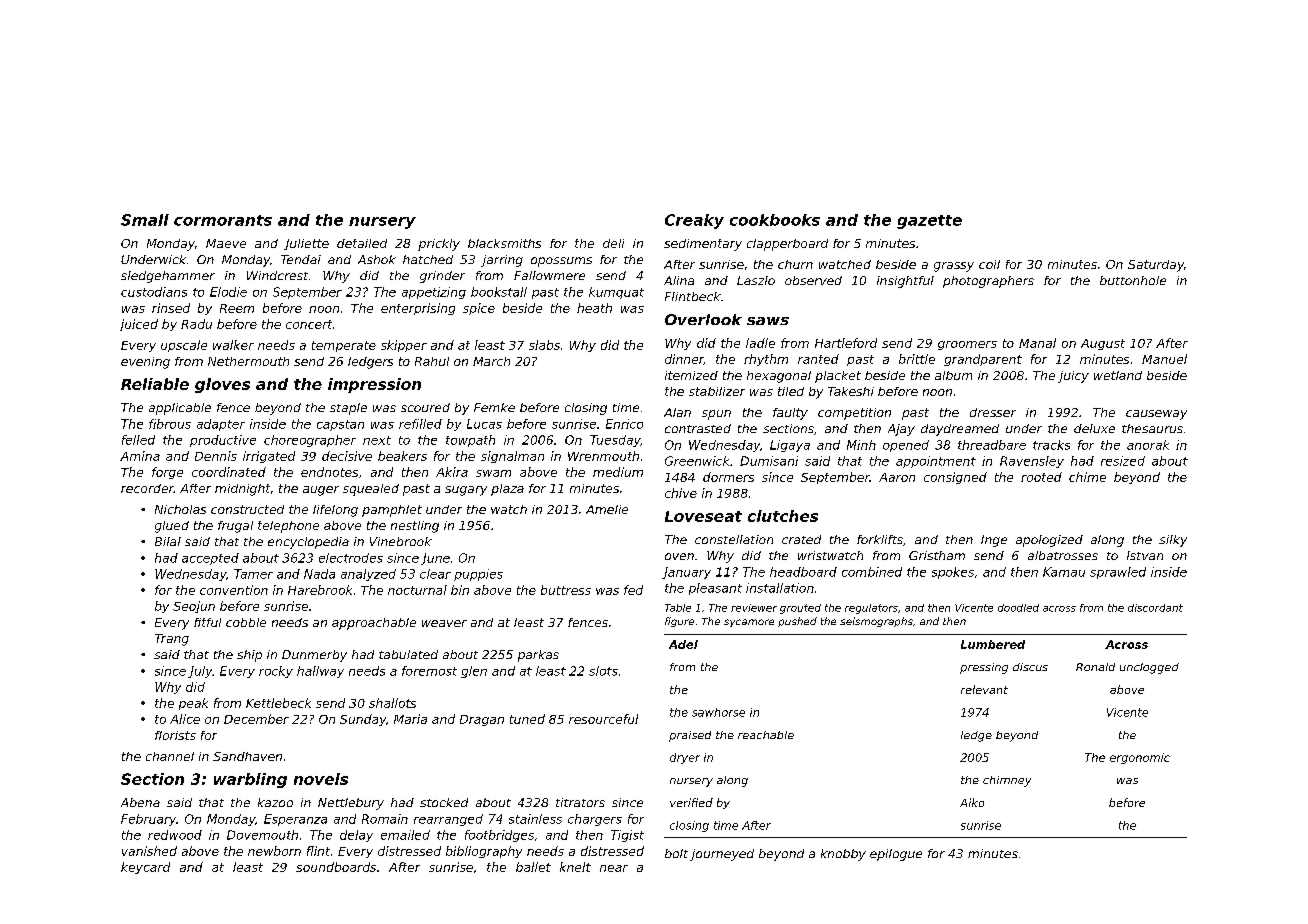 The width and height of the screenshot is (1308, 924). Describe the element at coordinates (401, 541) in the screenshot. I see `Vinebrook` at that location.
